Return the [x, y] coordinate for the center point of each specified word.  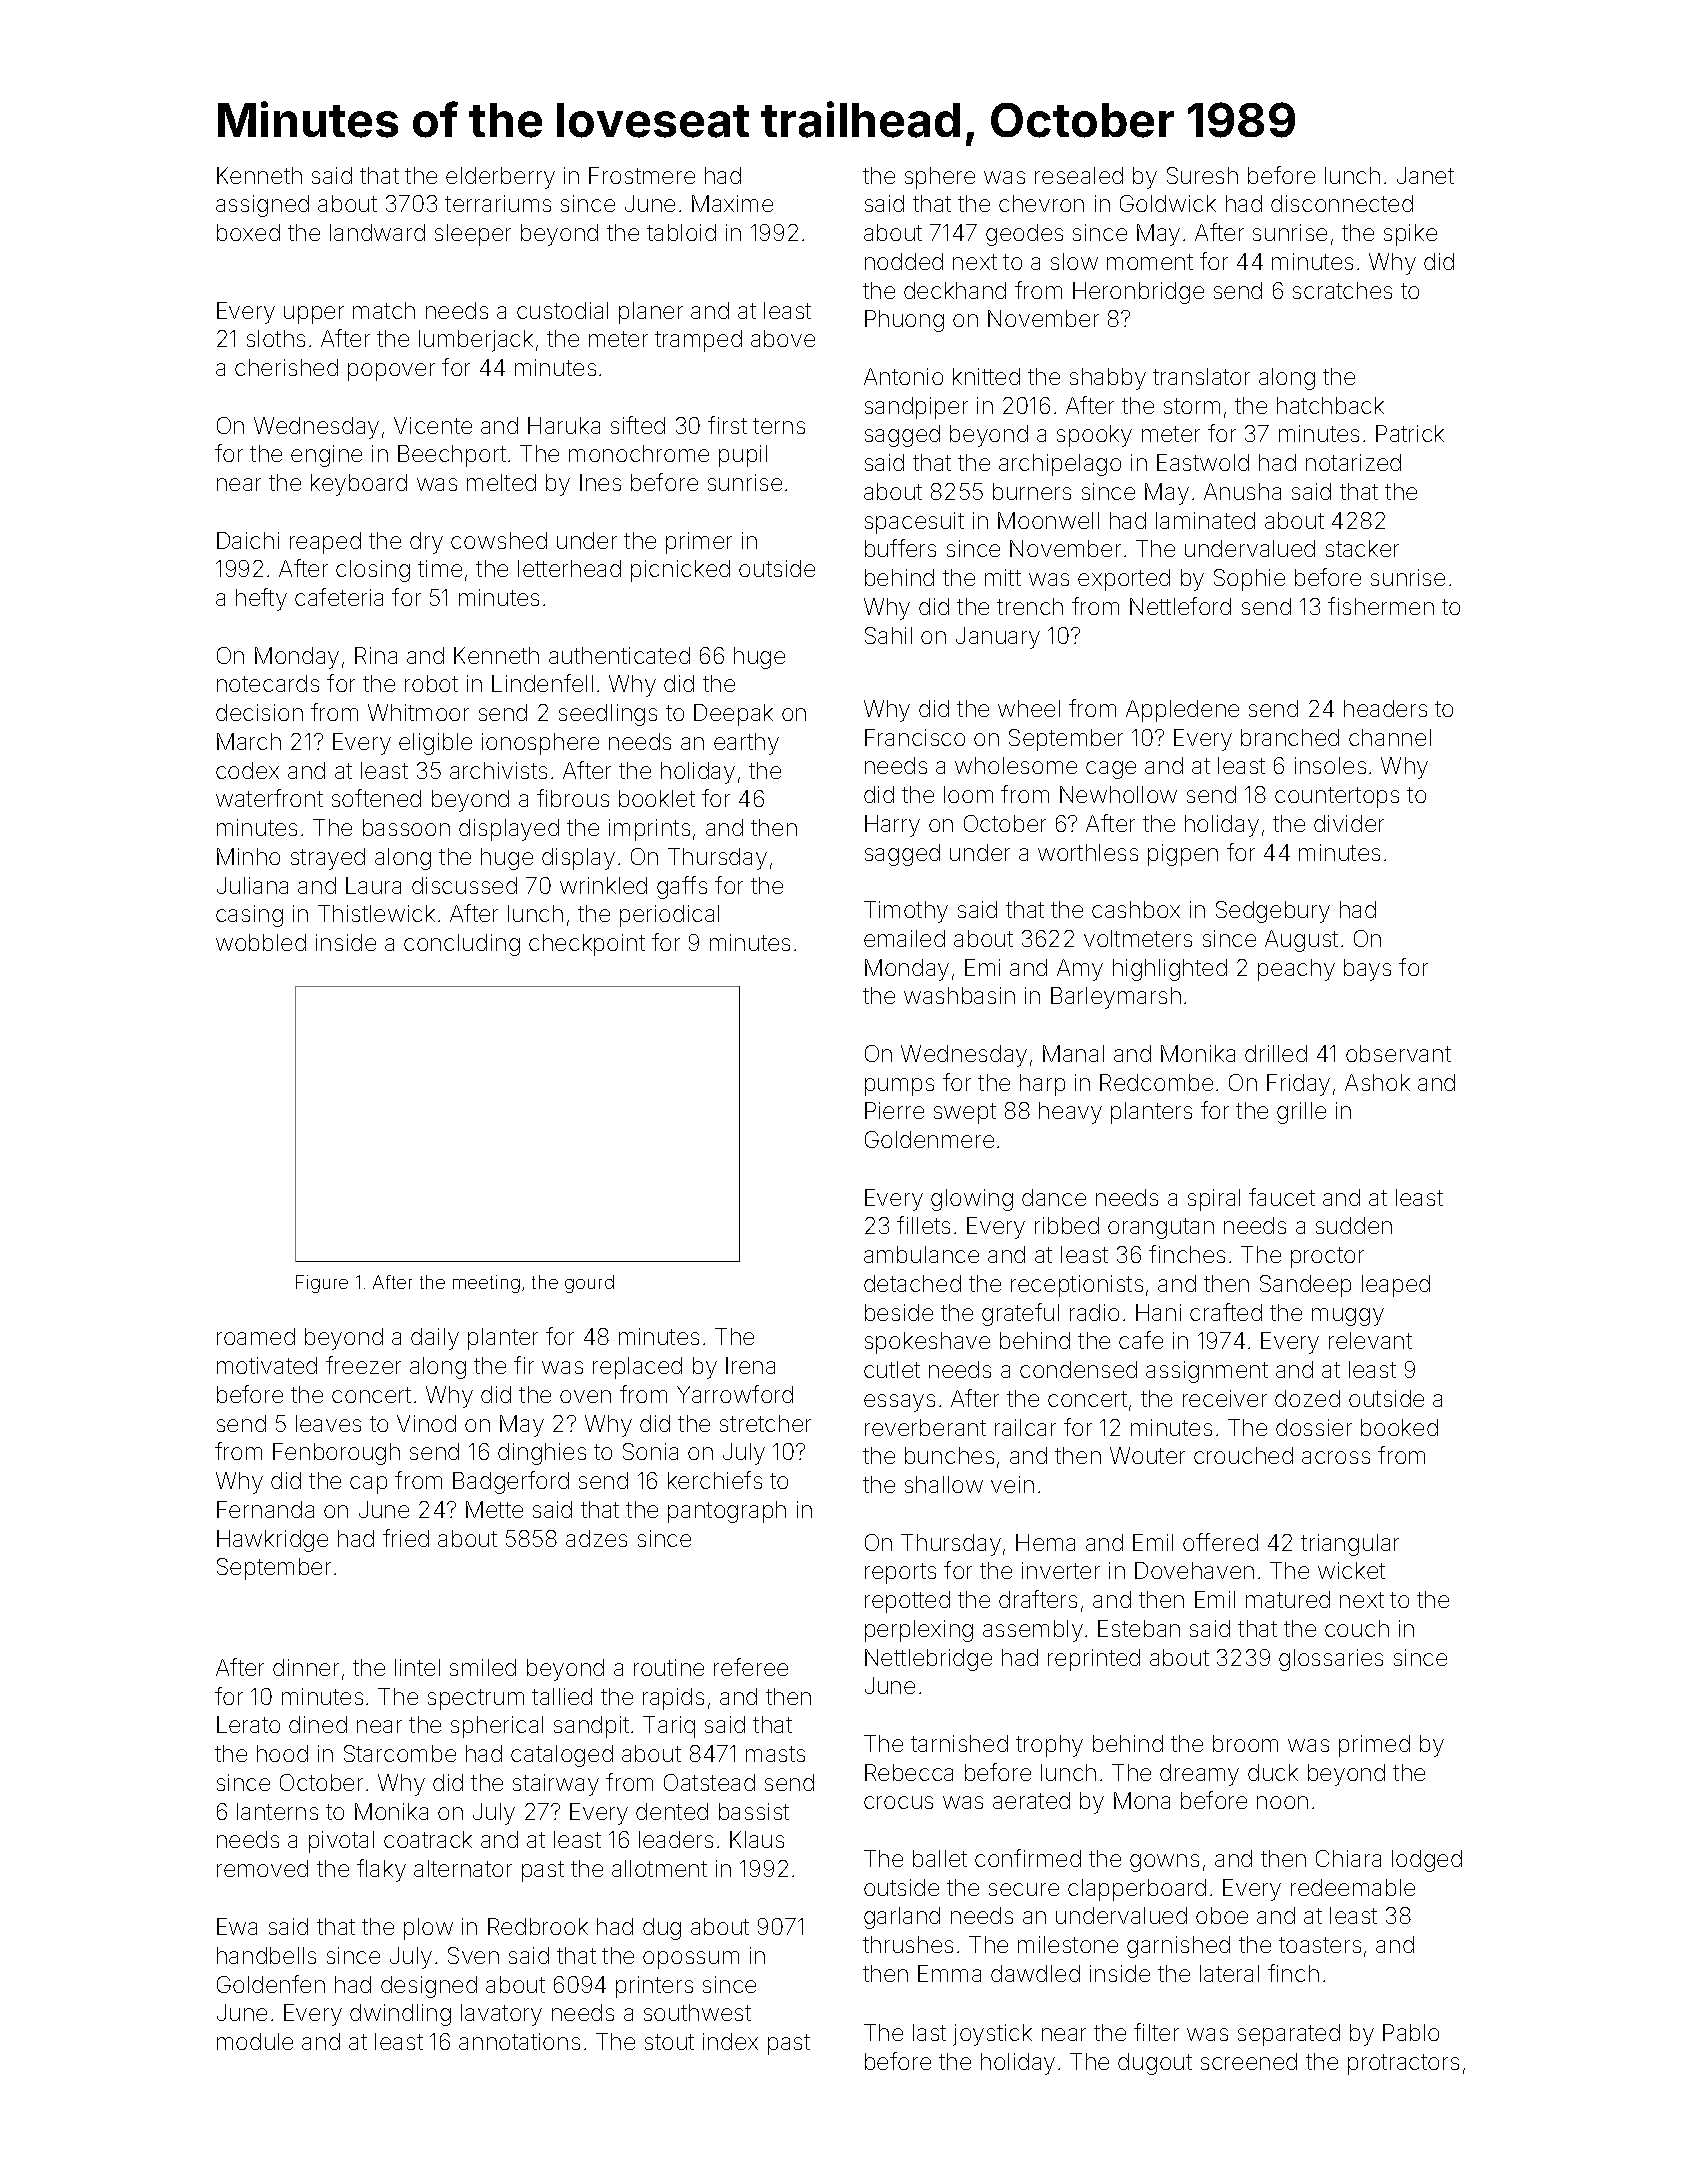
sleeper [473, 235]
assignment [1207, 1372]
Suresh [1202, 175]
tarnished [959, 1743]
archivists [498, 770]
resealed [1079, 175]
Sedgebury [1273, 912]
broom [1245, 1743]
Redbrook [538, 1926]
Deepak [733, 715]
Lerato [248, 1724]
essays [899, 1403]
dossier [1314, 1427]
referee [751, 1667]
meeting [486, 1284]
